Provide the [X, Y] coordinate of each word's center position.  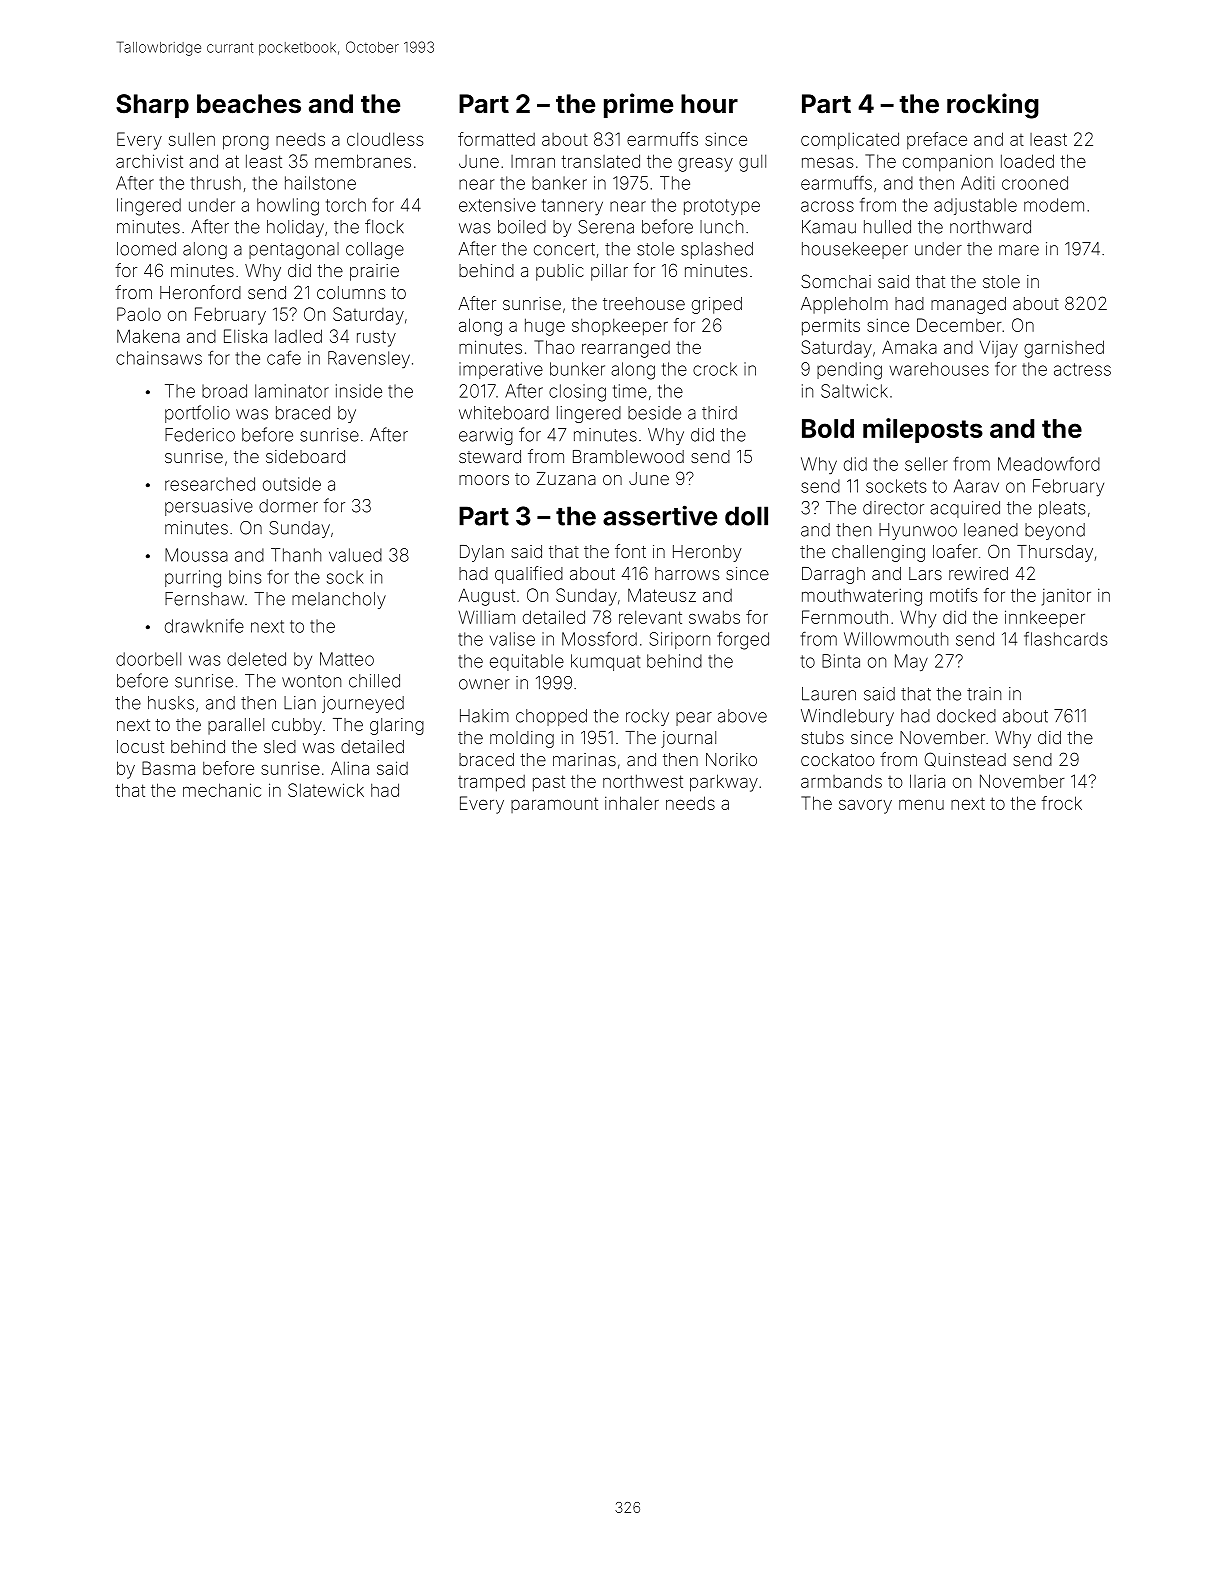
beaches [249, 104]
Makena [148, 336]
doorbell [148, 659]
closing [577, 393]
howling [288, 207]
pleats [1062, 509]
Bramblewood [628, 456]
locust [140, 746]
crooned [1035, 183]
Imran [533, 161]
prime [638, 105]
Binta [841, 661]
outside [292, 484]
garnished [1064, 349]
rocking [993, 106]
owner [484, 684]
